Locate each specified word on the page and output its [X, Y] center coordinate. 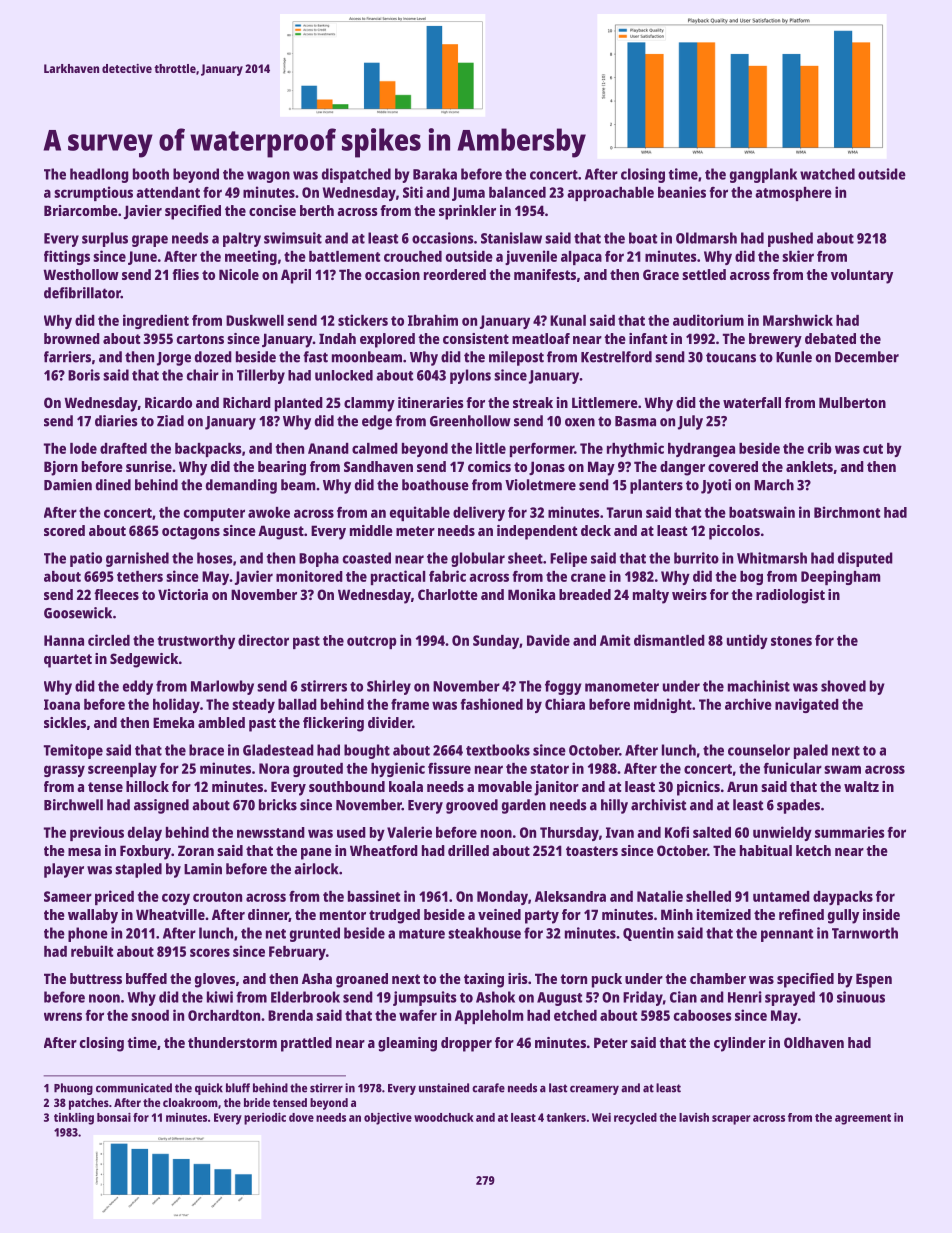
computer [214, 514]
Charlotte [448, 594]
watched [827, 174]
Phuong [73, 1089]
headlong [99, 175]
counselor [759, 750]
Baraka [435, 174]
